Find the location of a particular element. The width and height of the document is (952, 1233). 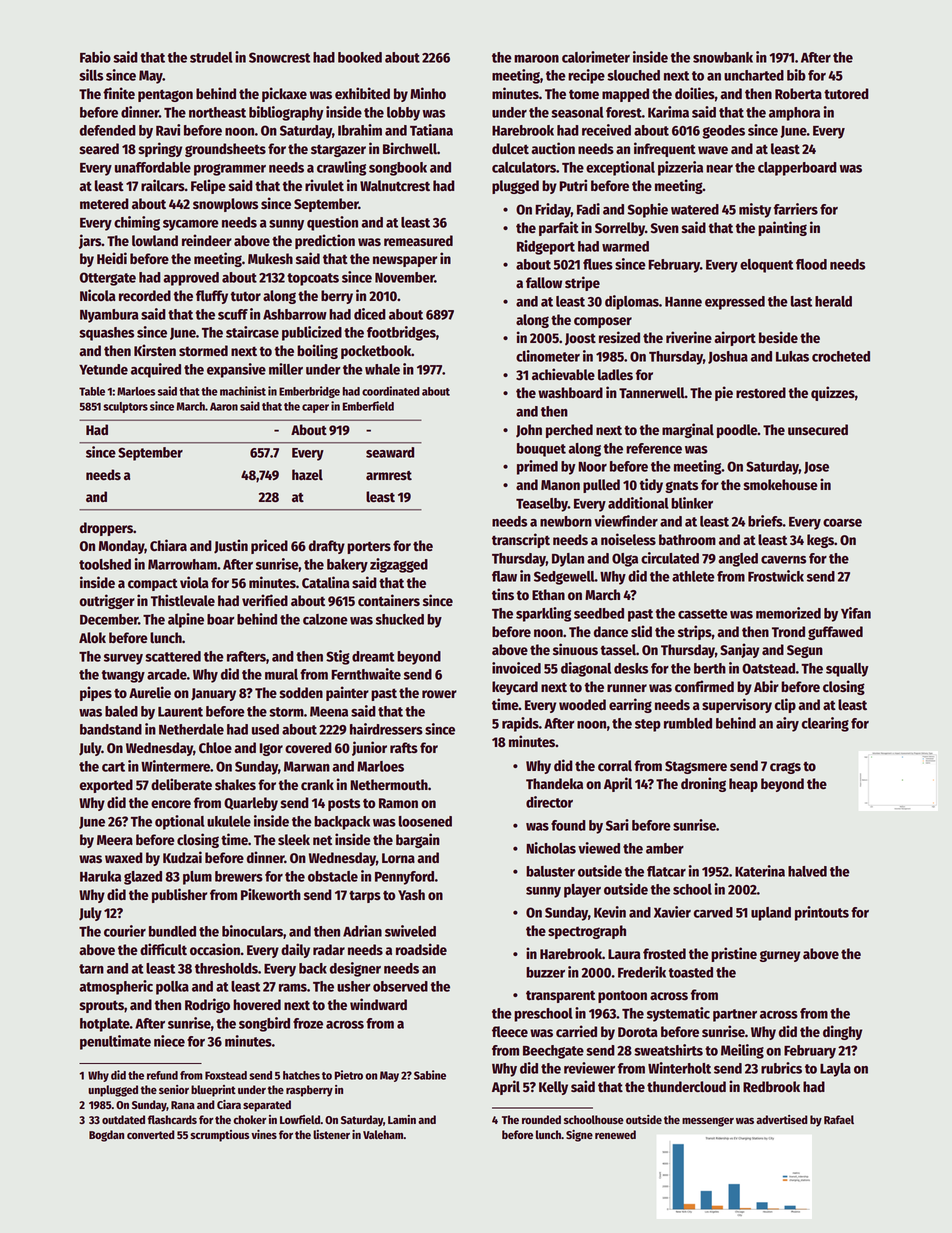

rivulet is located at coordinates (324, 185).
